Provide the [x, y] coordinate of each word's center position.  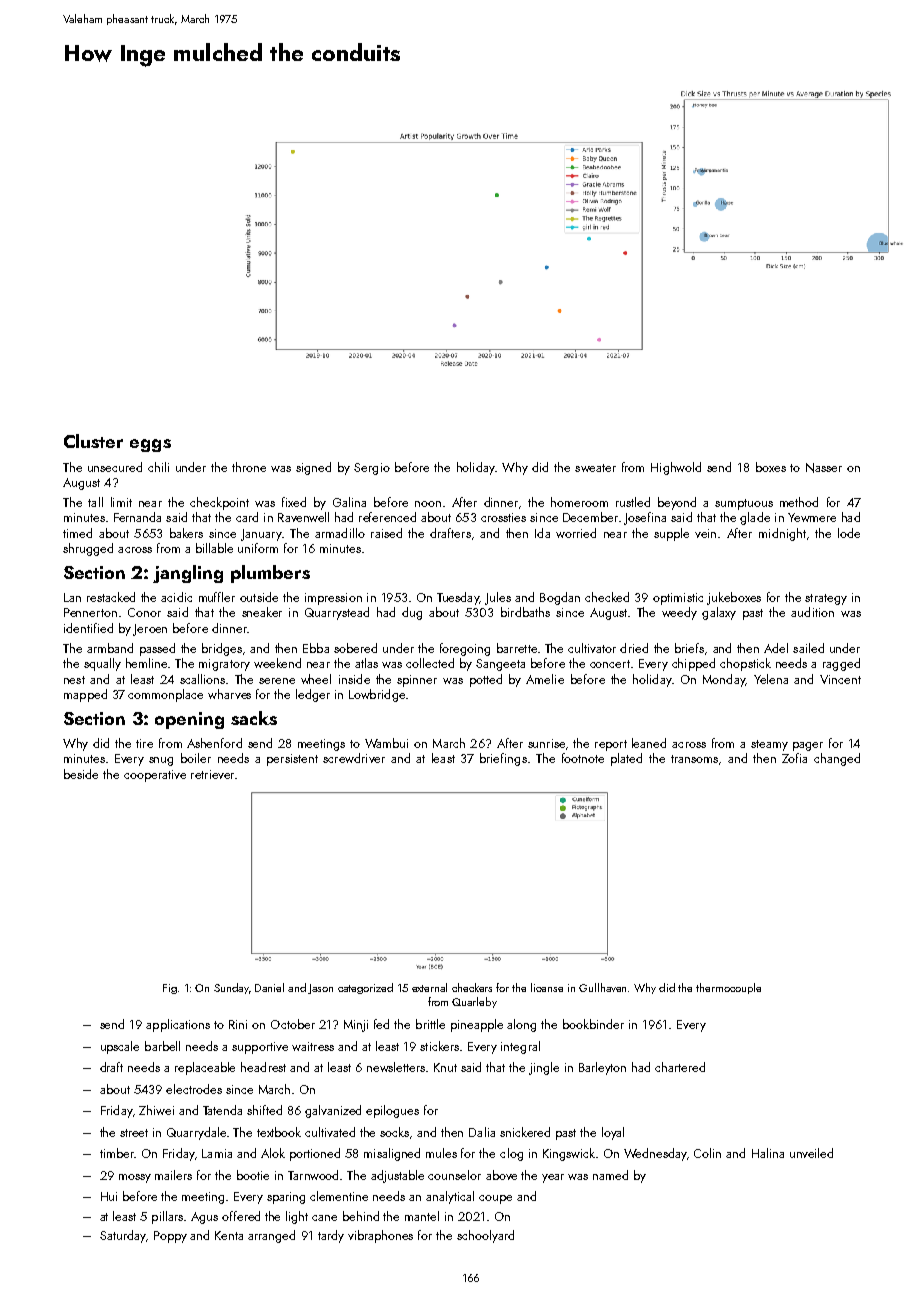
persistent [292, 760]
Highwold [676, 468]
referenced [387, 517]
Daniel [269, 987]
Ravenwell [303, 517]
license [547, 987]
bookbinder [593, 1024]
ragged [841, 664]
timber [117, 1153]
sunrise [546, 743]
